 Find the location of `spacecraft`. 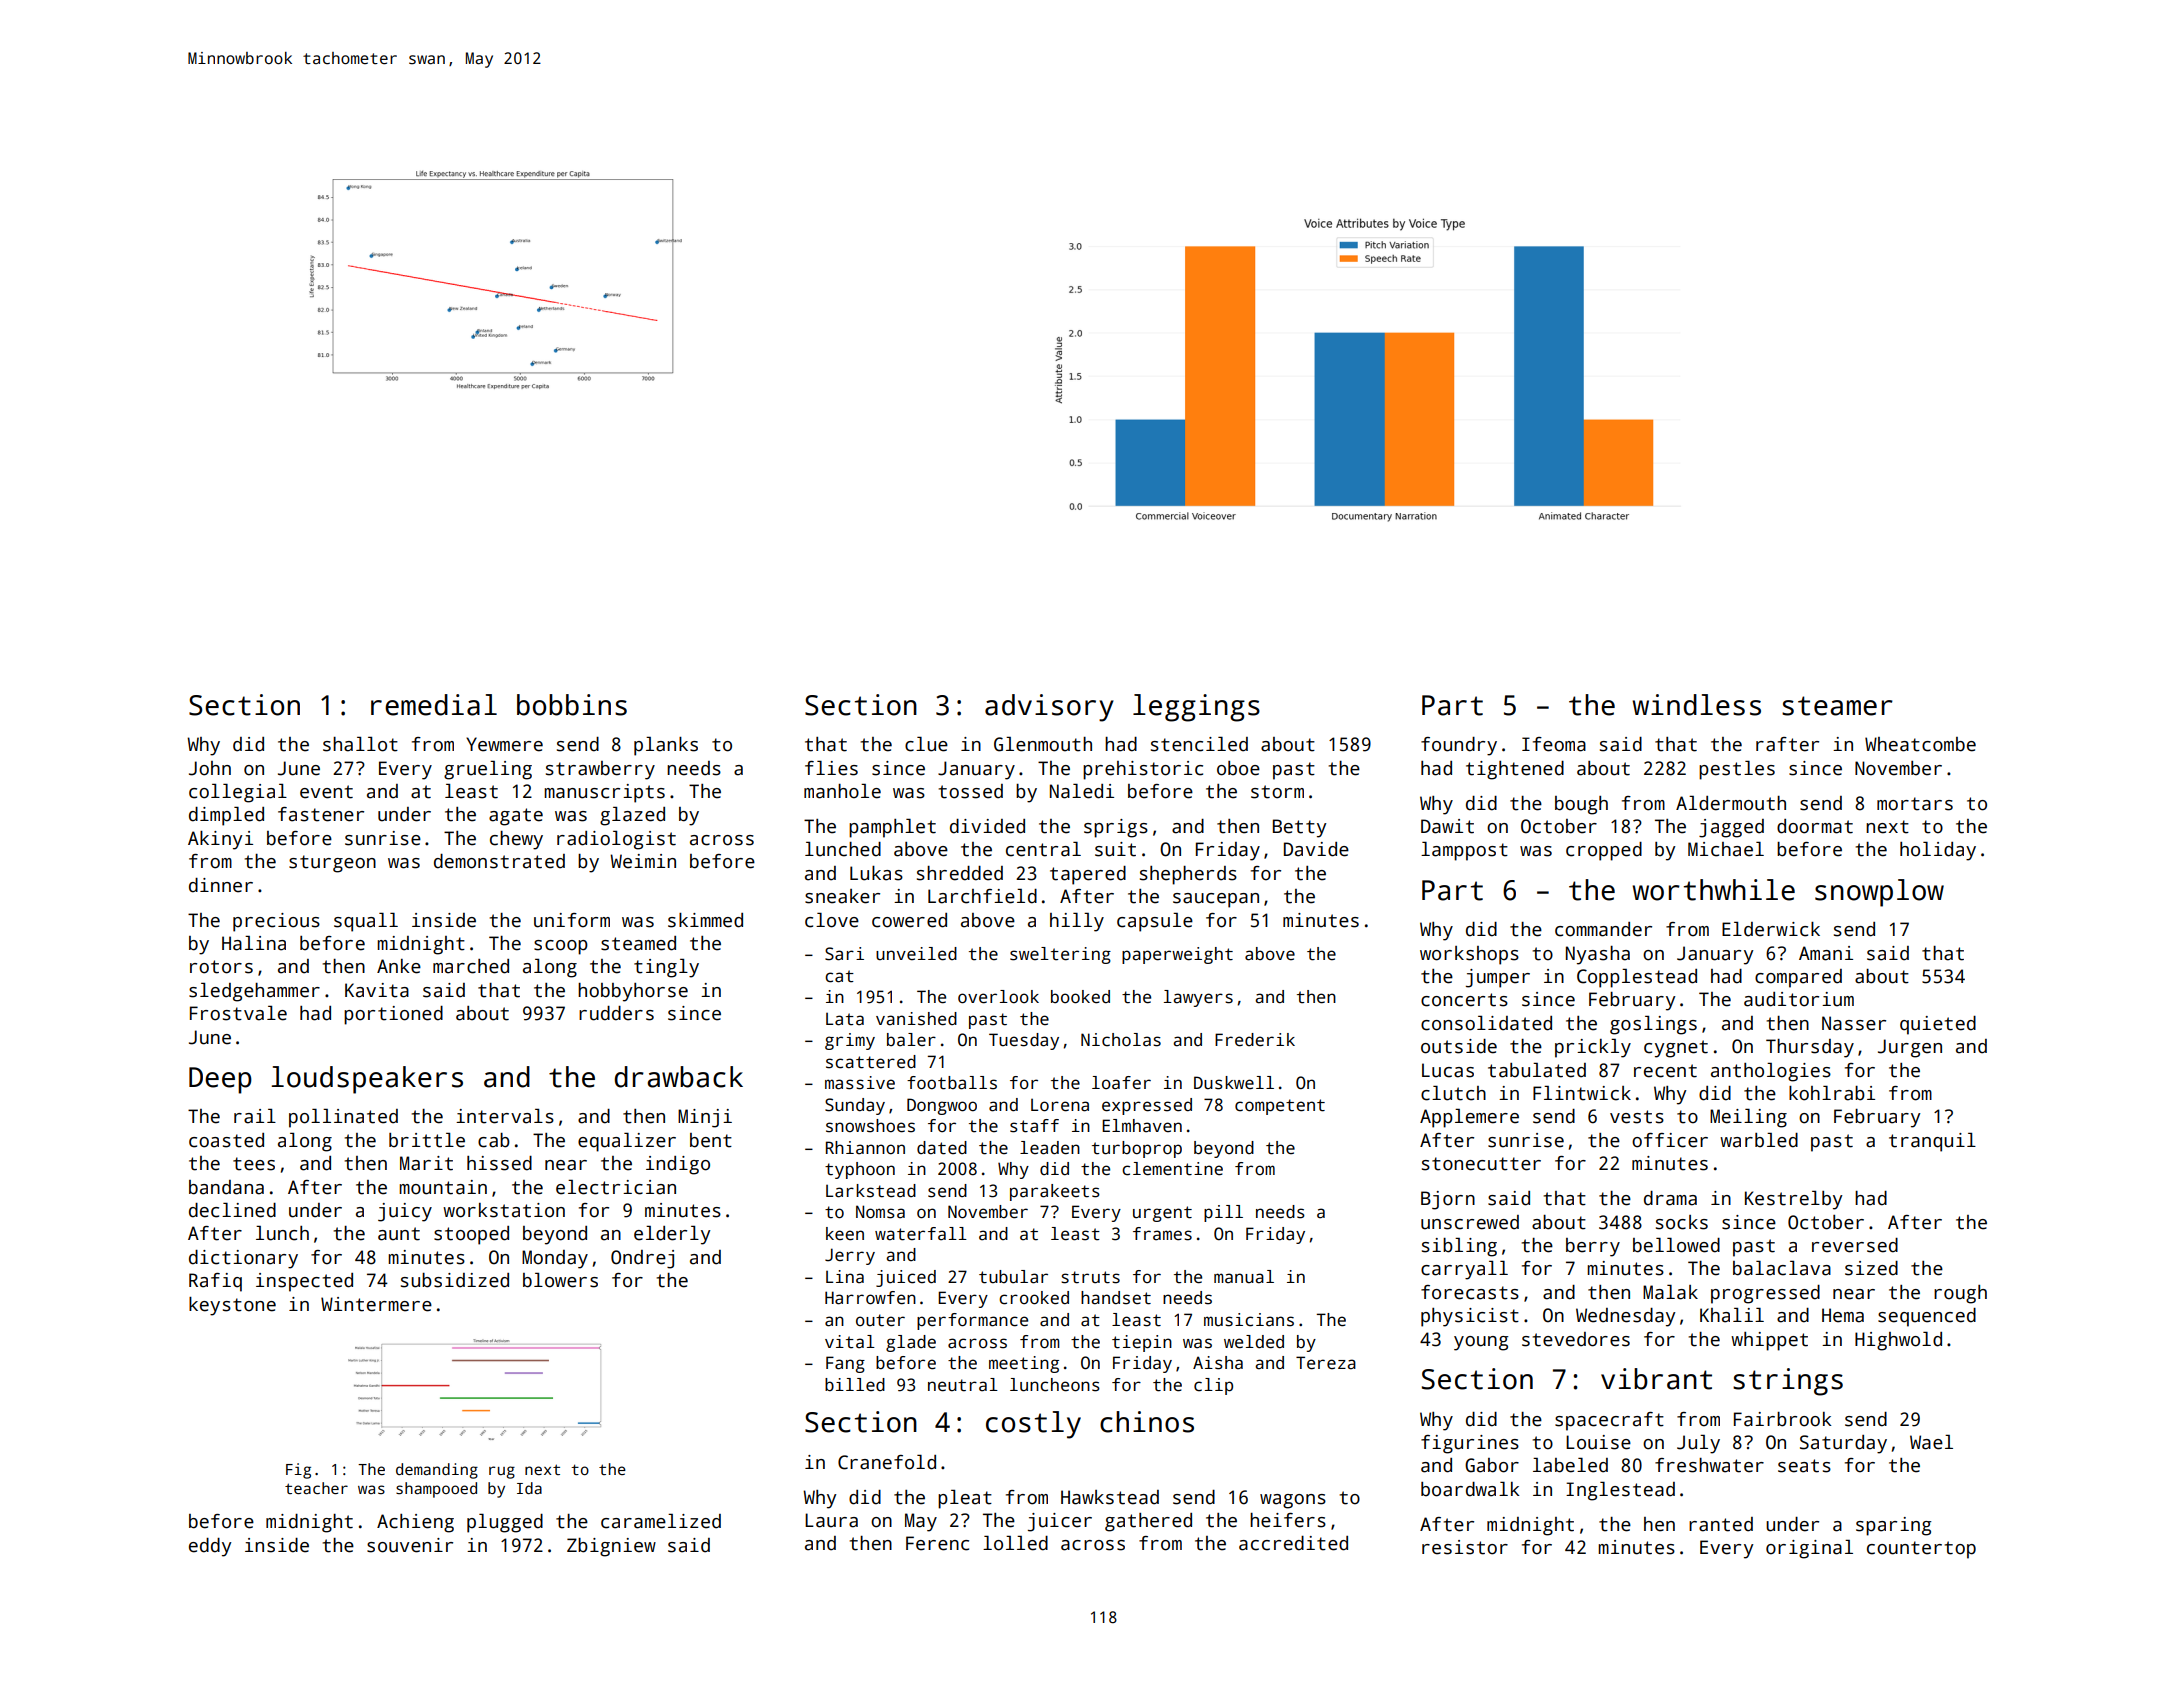

spacecraft is located at coordinates (1609, 1421).
